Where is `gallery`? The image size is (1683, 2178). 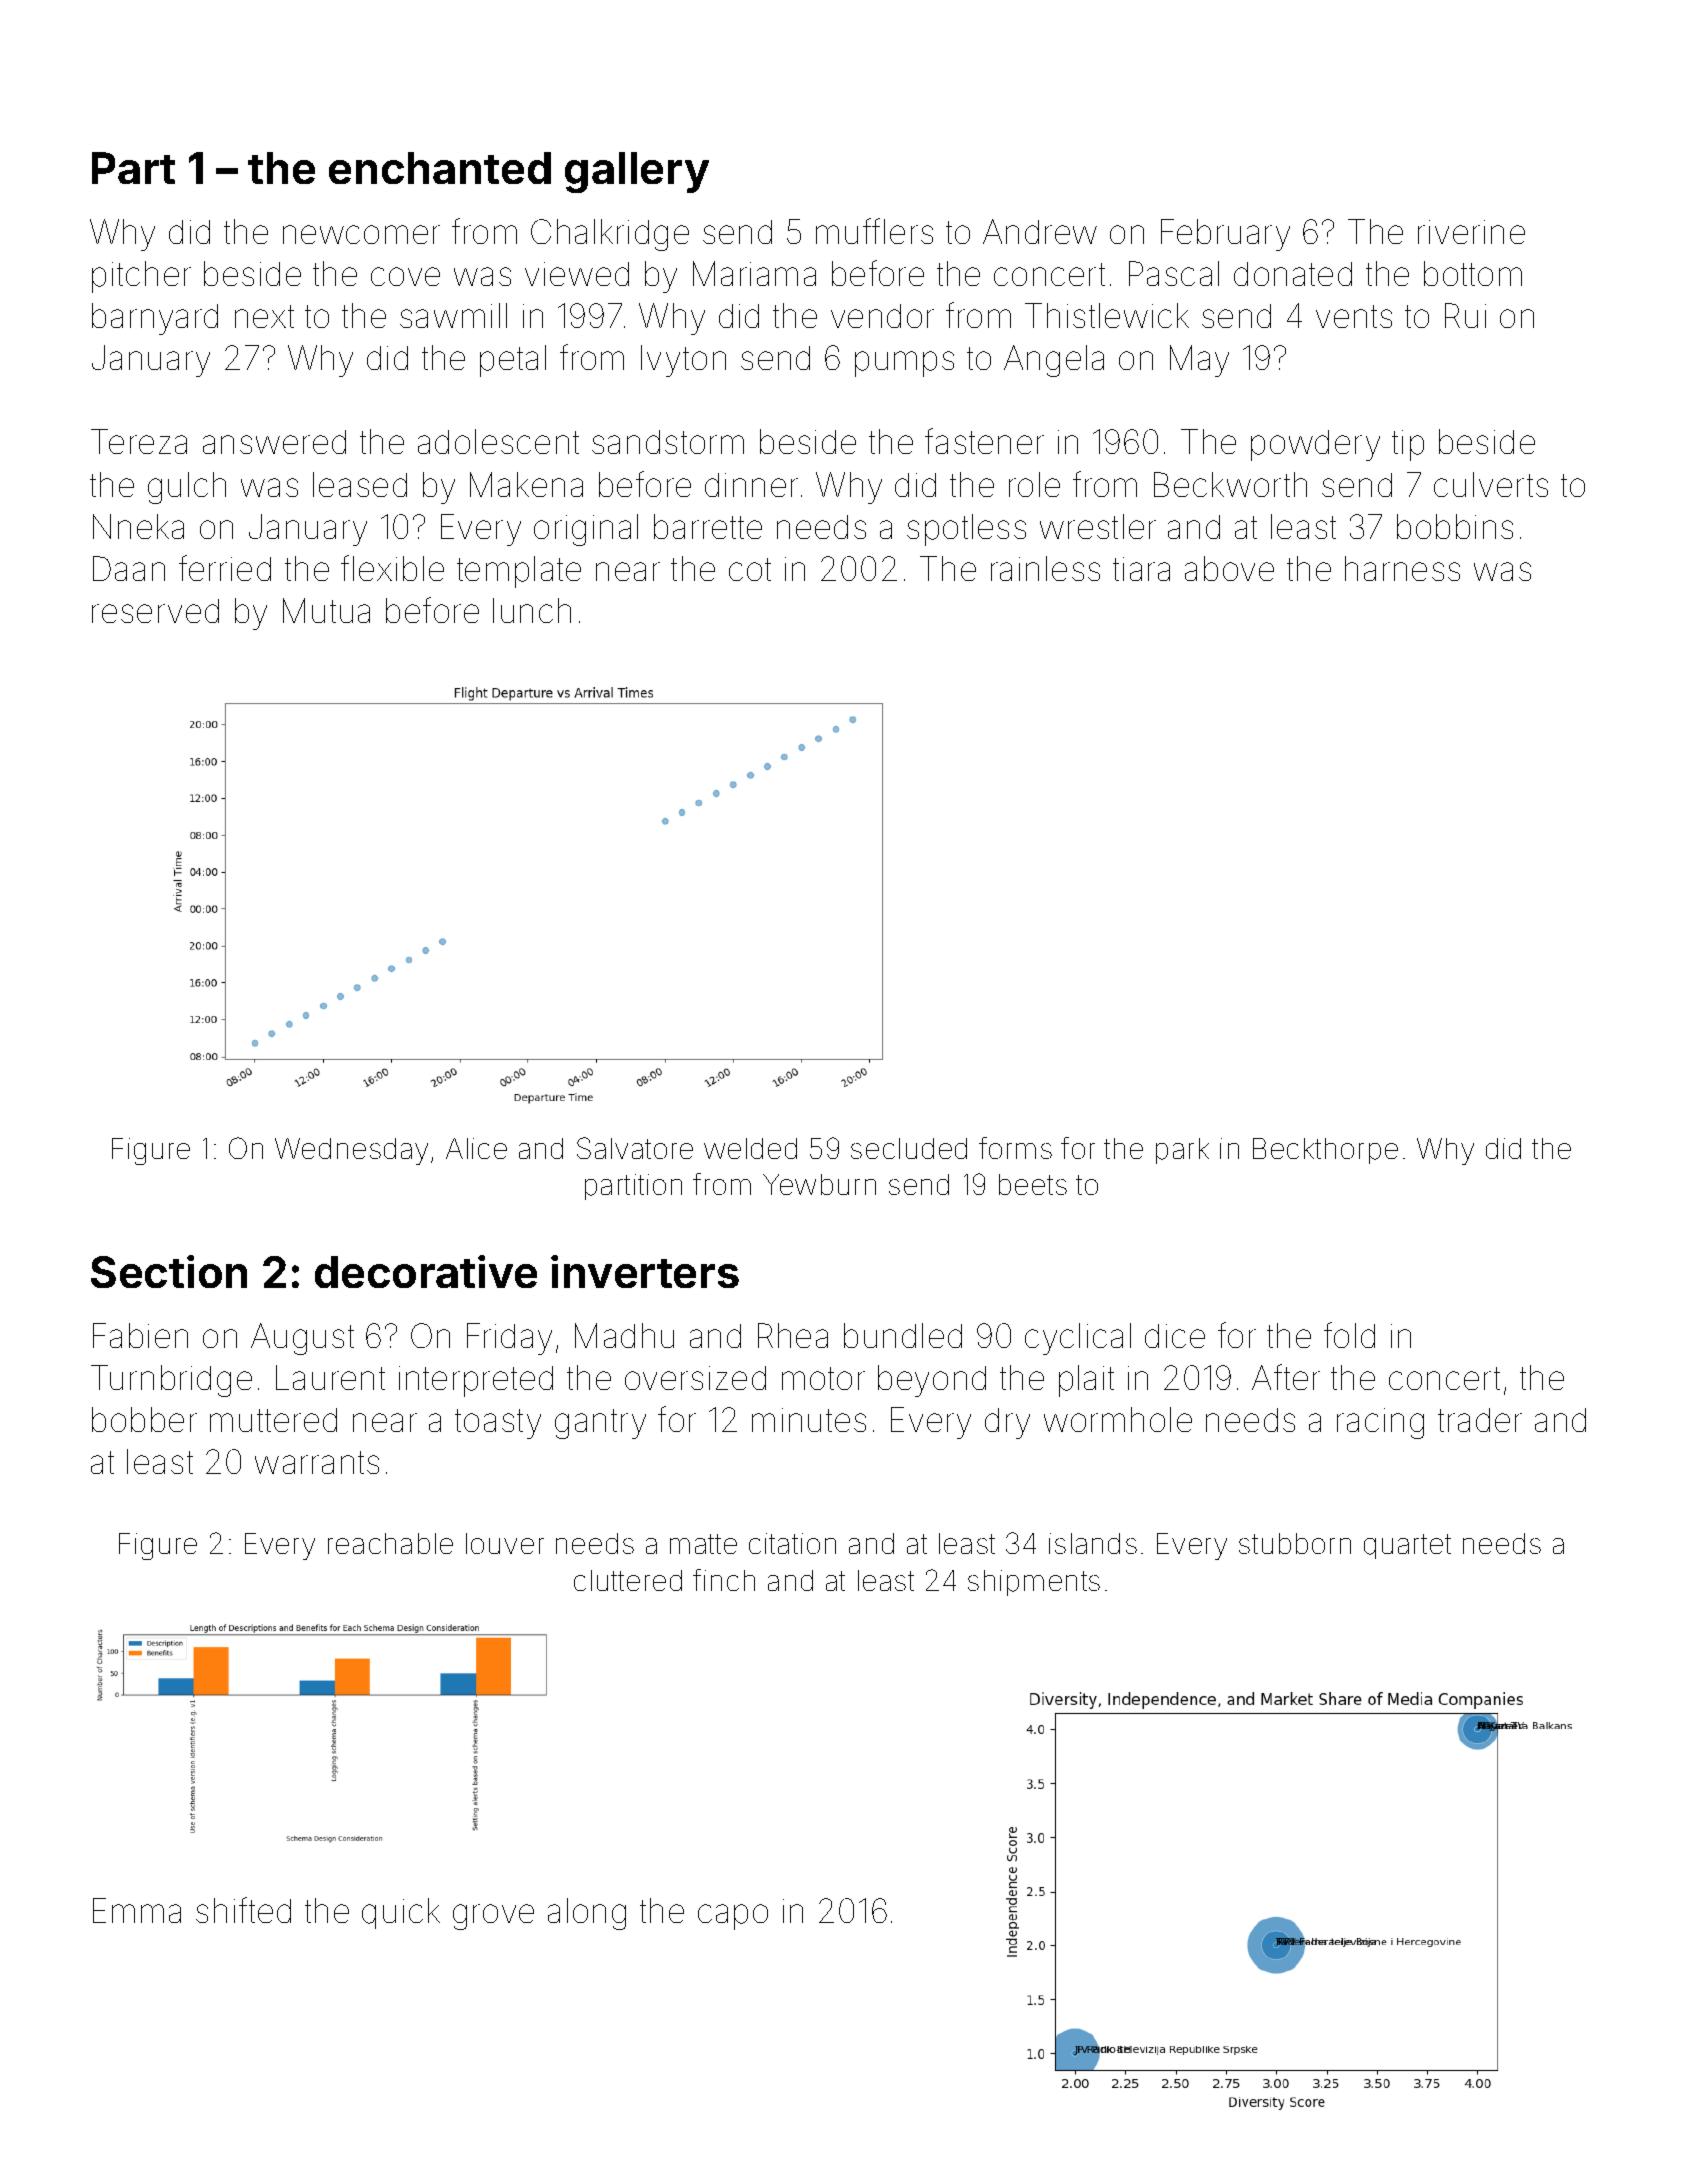 gallery is located at coordinates (637, 172).
